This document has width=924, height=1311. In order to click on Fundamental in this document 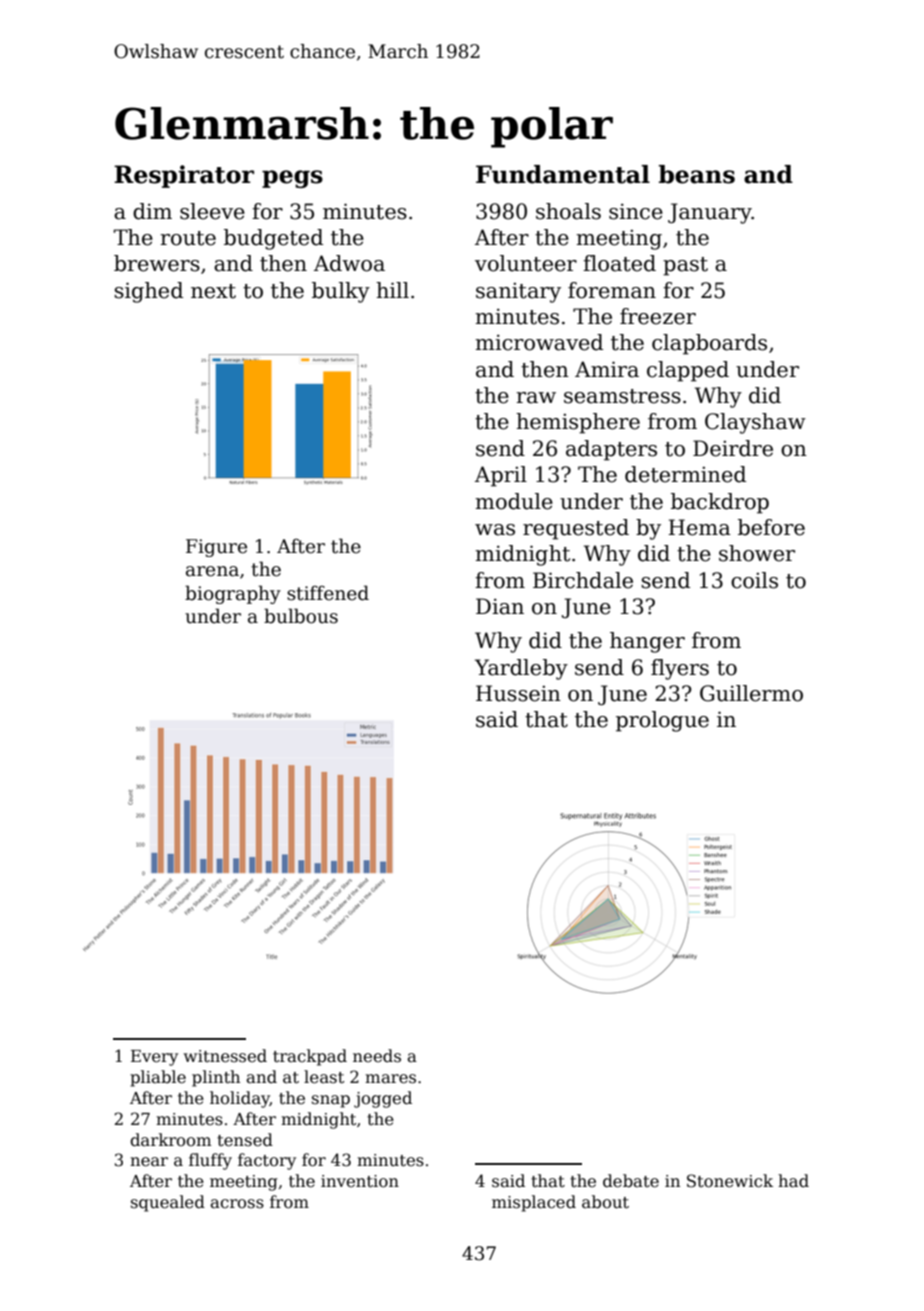, I will do `click(563, 174)`.
